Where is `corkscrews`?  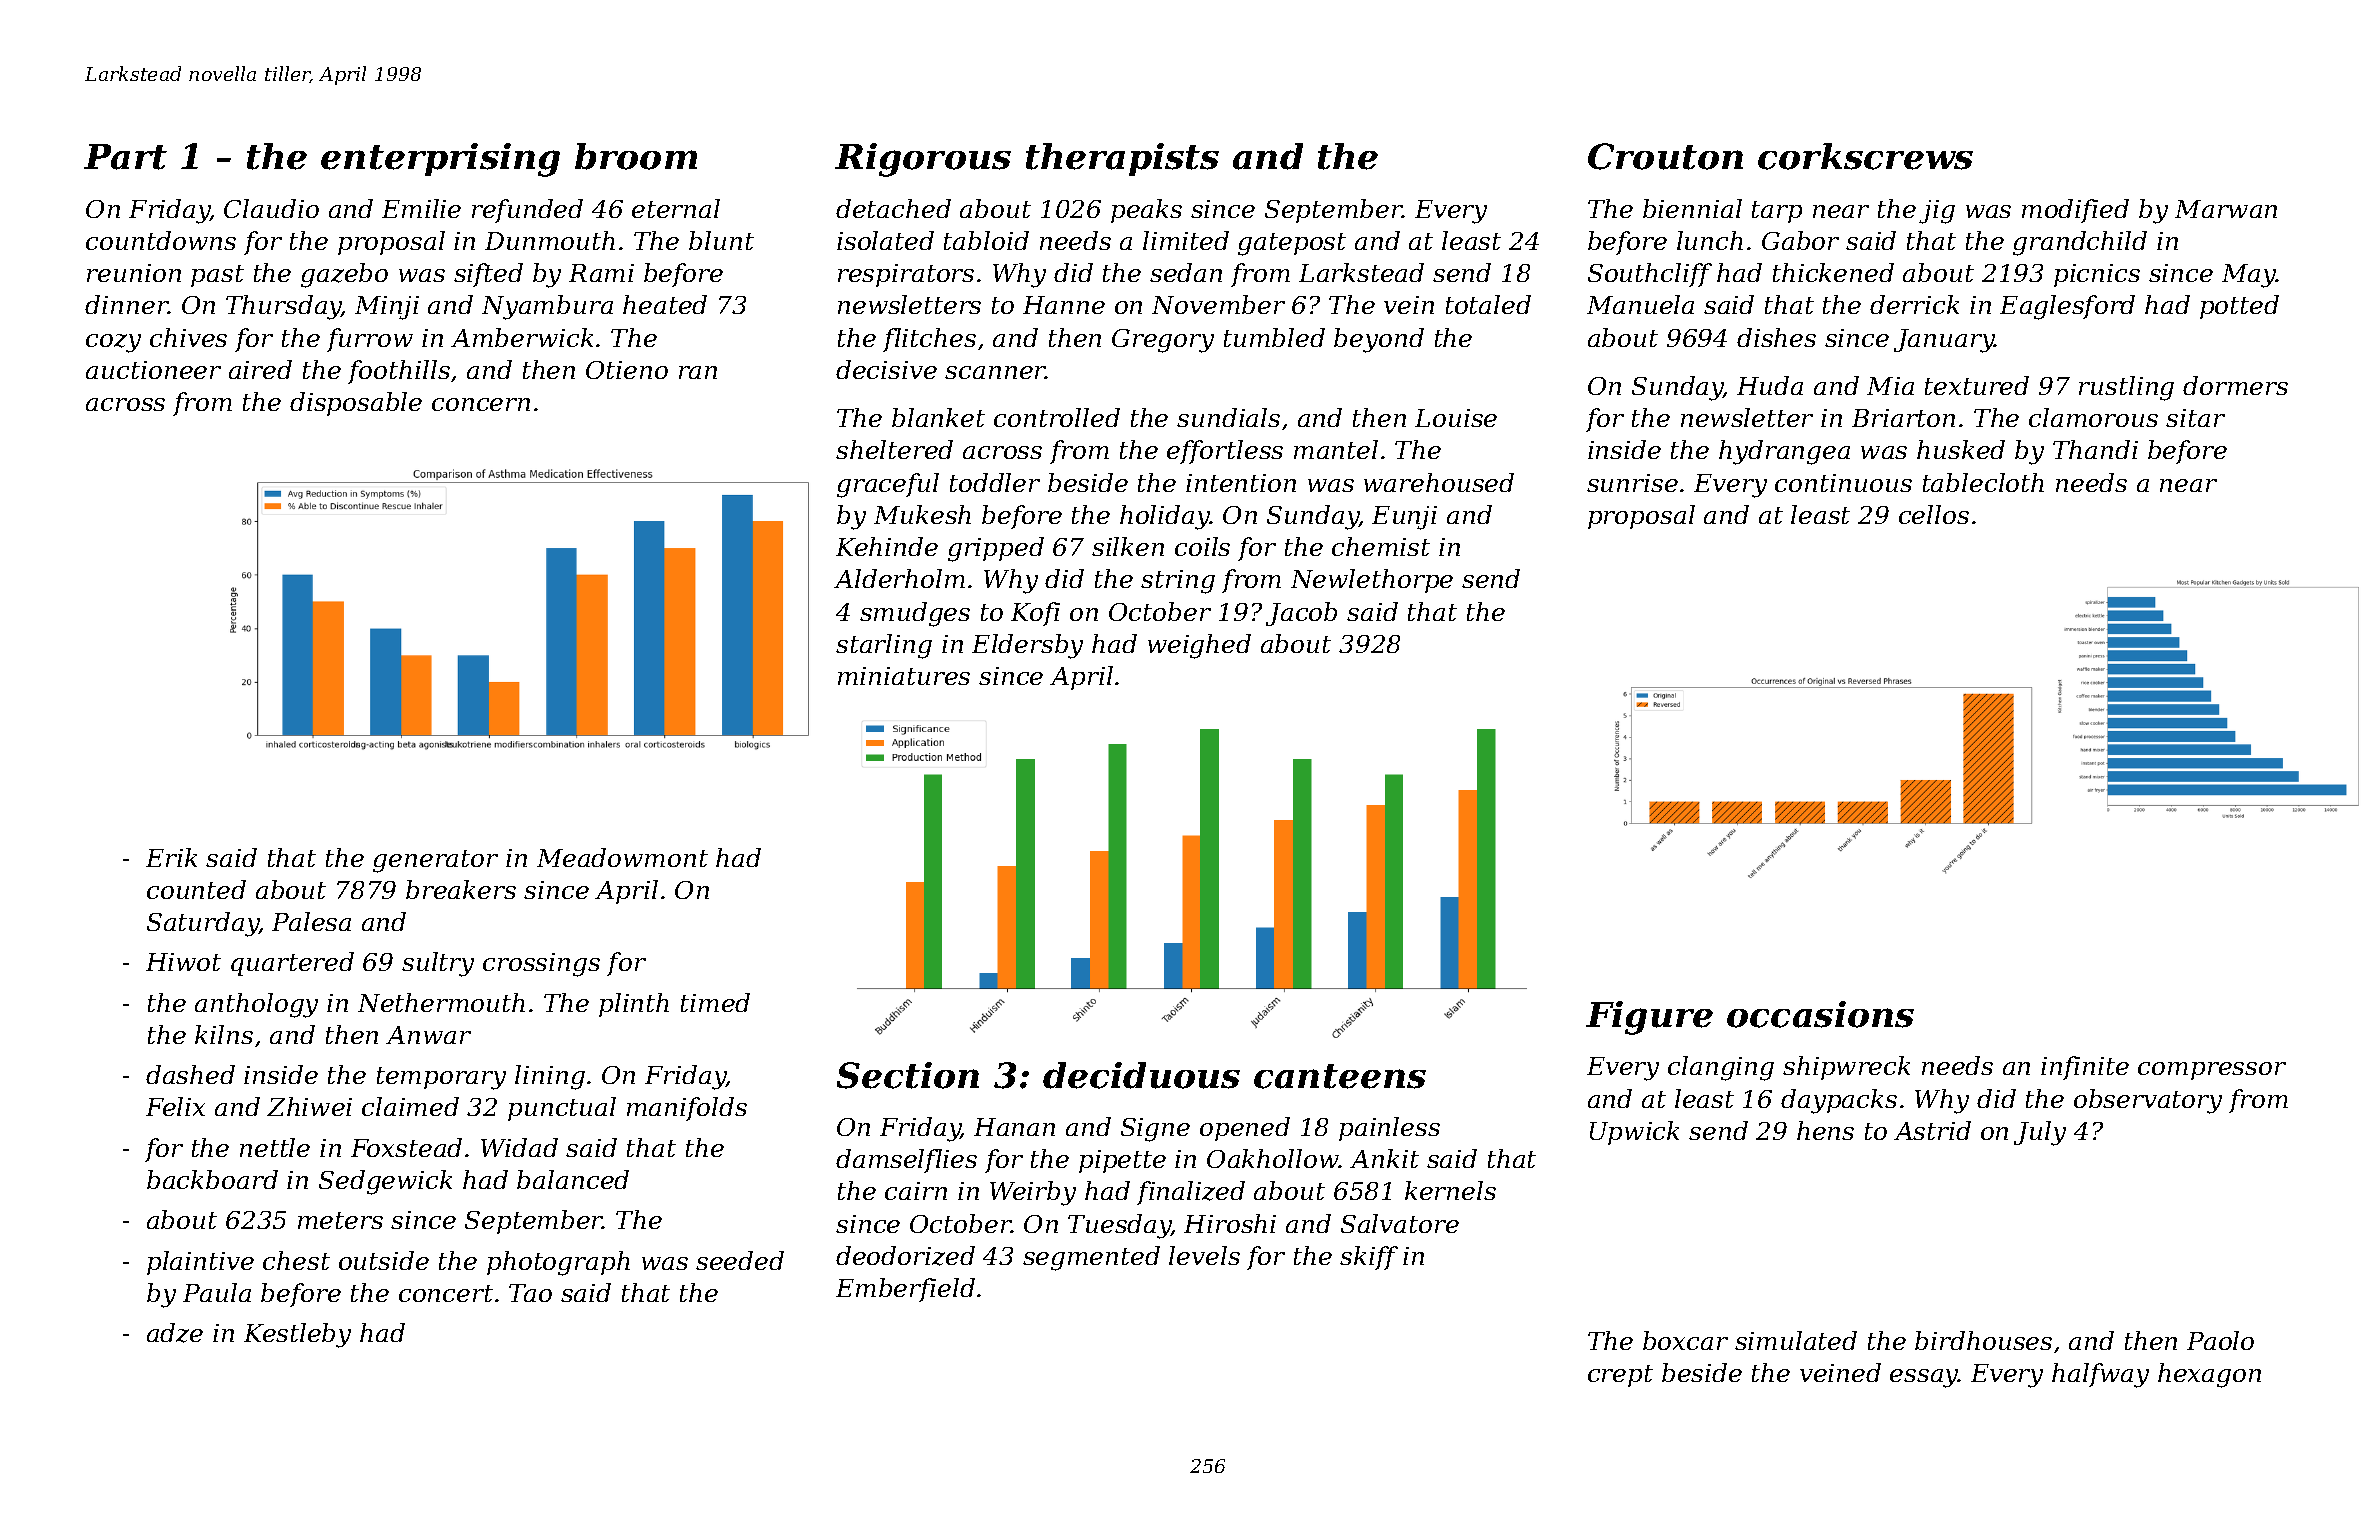
corkscrews is located at coordinates (1865, 156).
